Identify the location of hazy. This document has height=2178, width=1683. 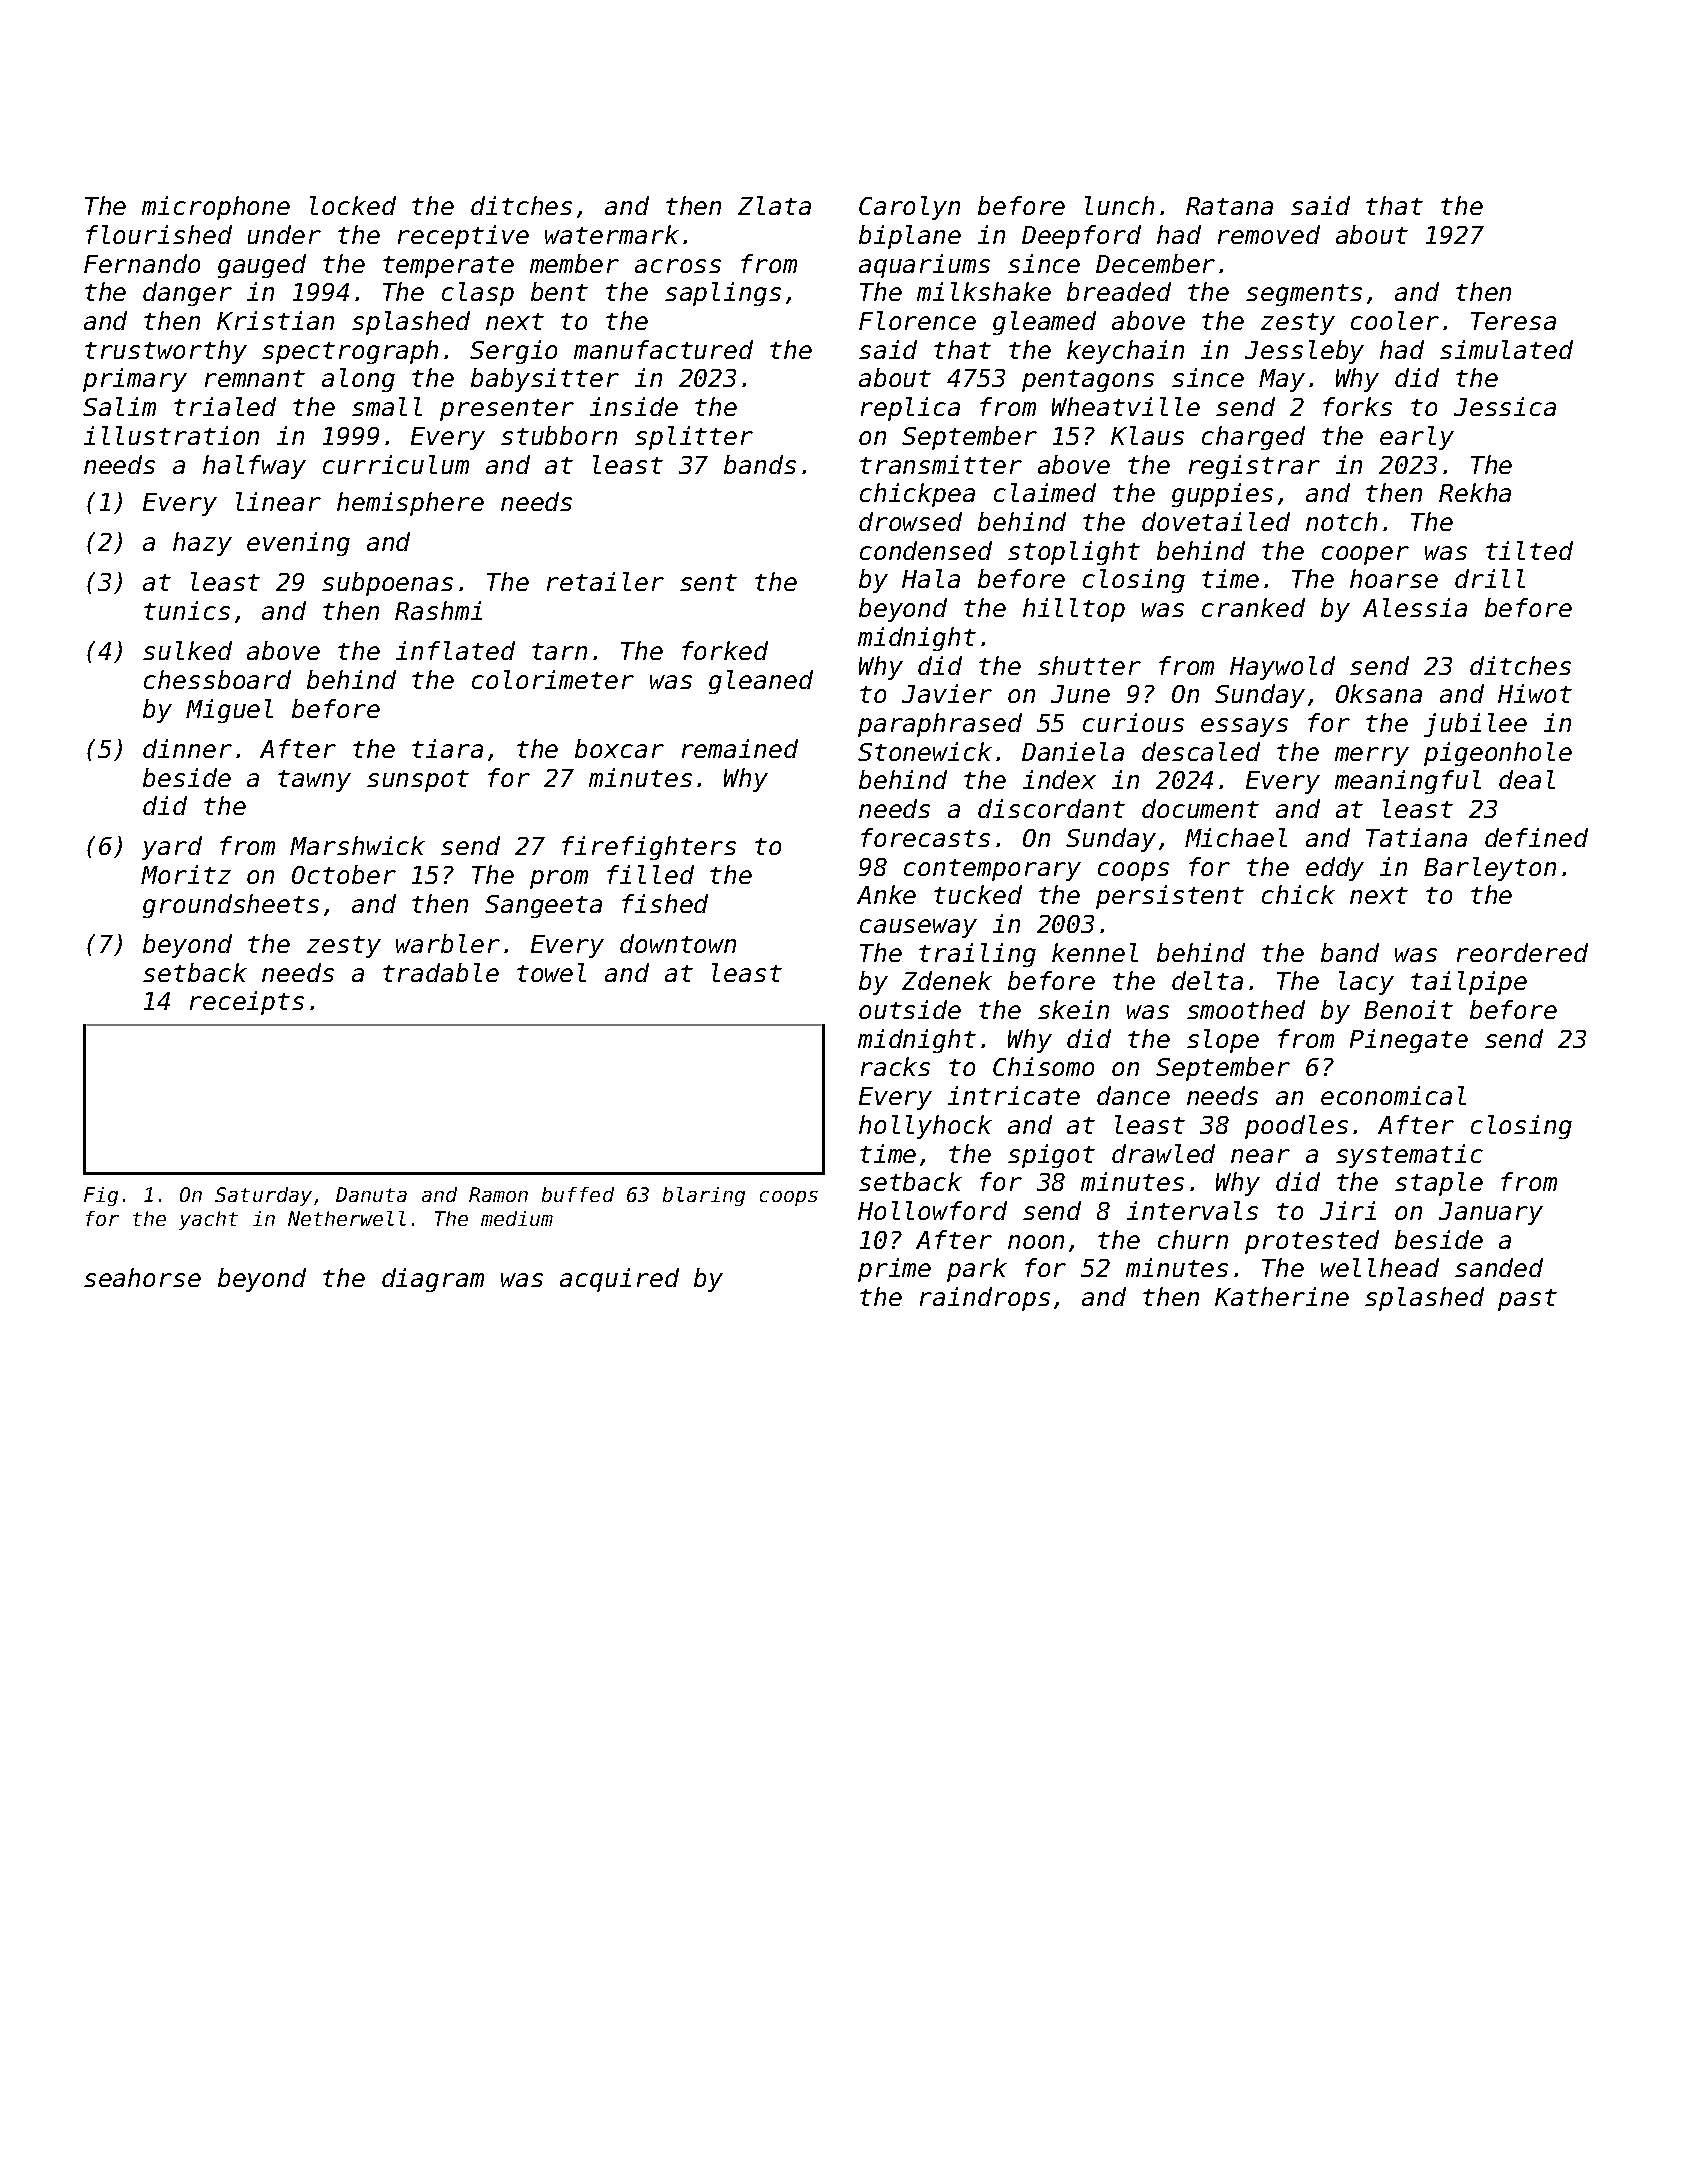
(202, 544).
